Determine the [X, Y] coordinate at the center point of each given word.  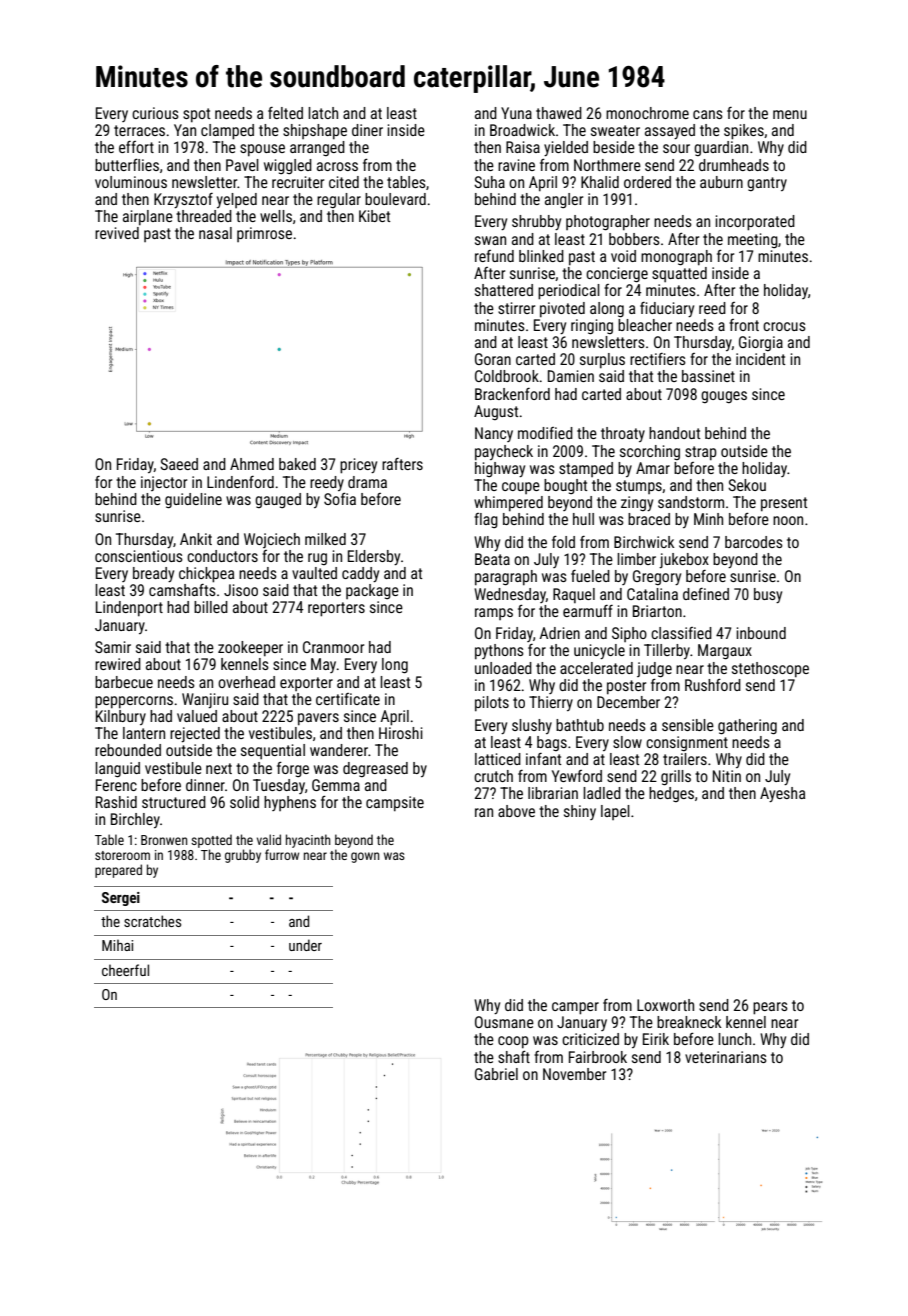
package [372, 591]
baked [297, 464]
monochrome [647, 113]
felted [285, 113]
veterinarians [726, 1057]
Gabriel [496, 1074]
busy [768, 595]
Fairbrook [598, 1057]
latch [323, 113]
